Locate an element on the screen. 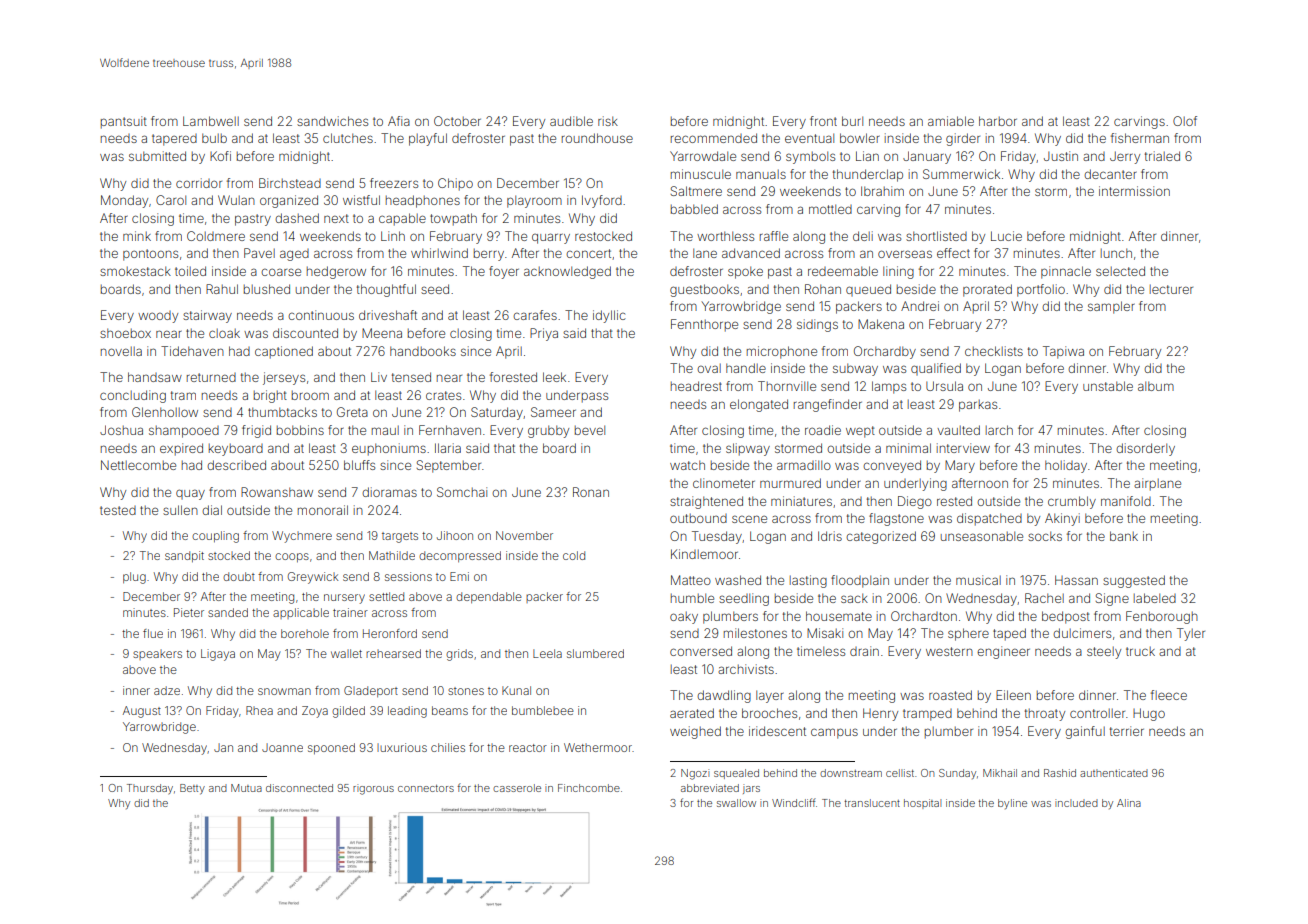 The height and width of the screenshot is (924, 1308). Leela is located at coordinates (547, 653).
